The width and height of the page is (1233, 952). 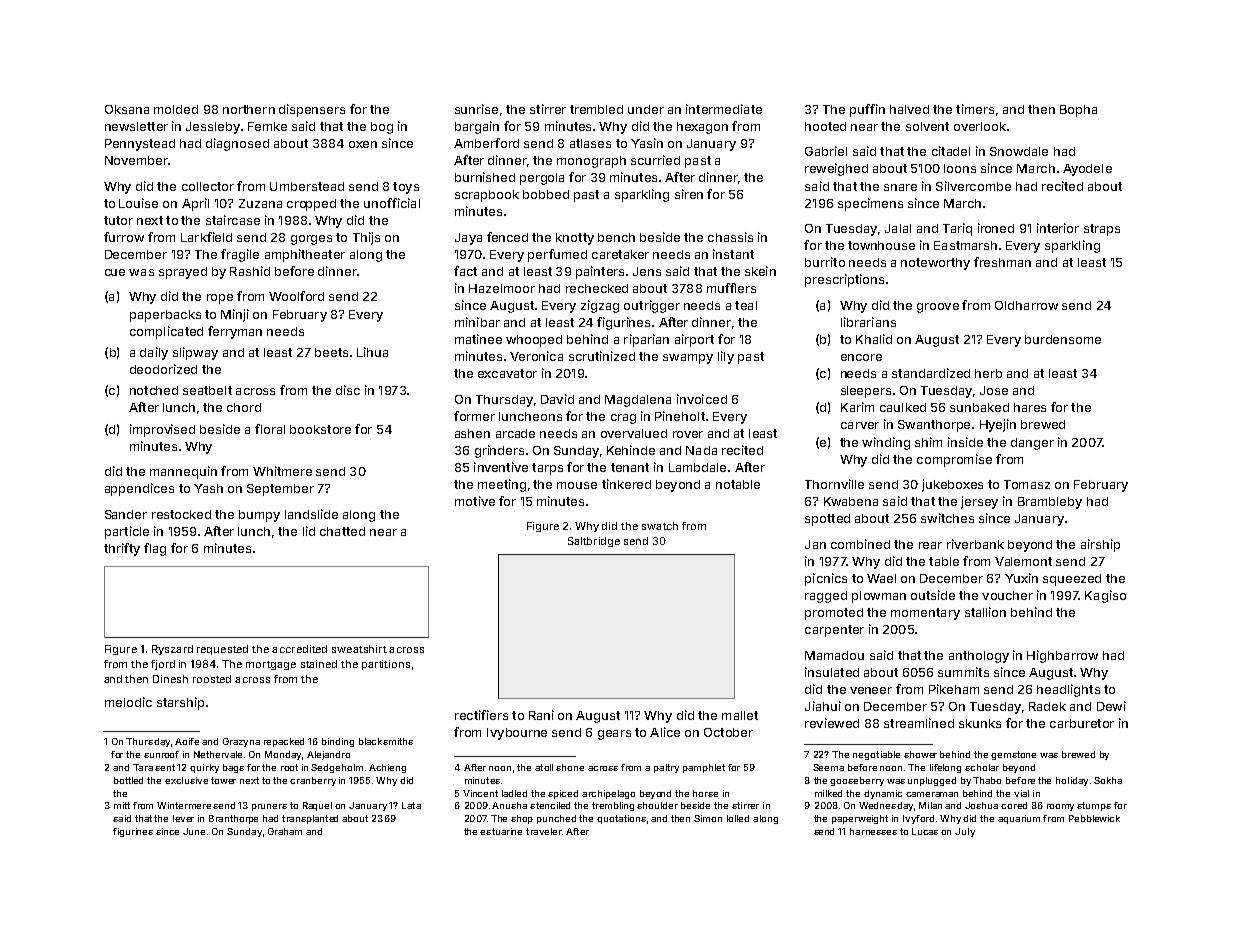 What do you see at coordinates (338, 742) in the page?
I see `binding` at bounding box center [338, 742].
